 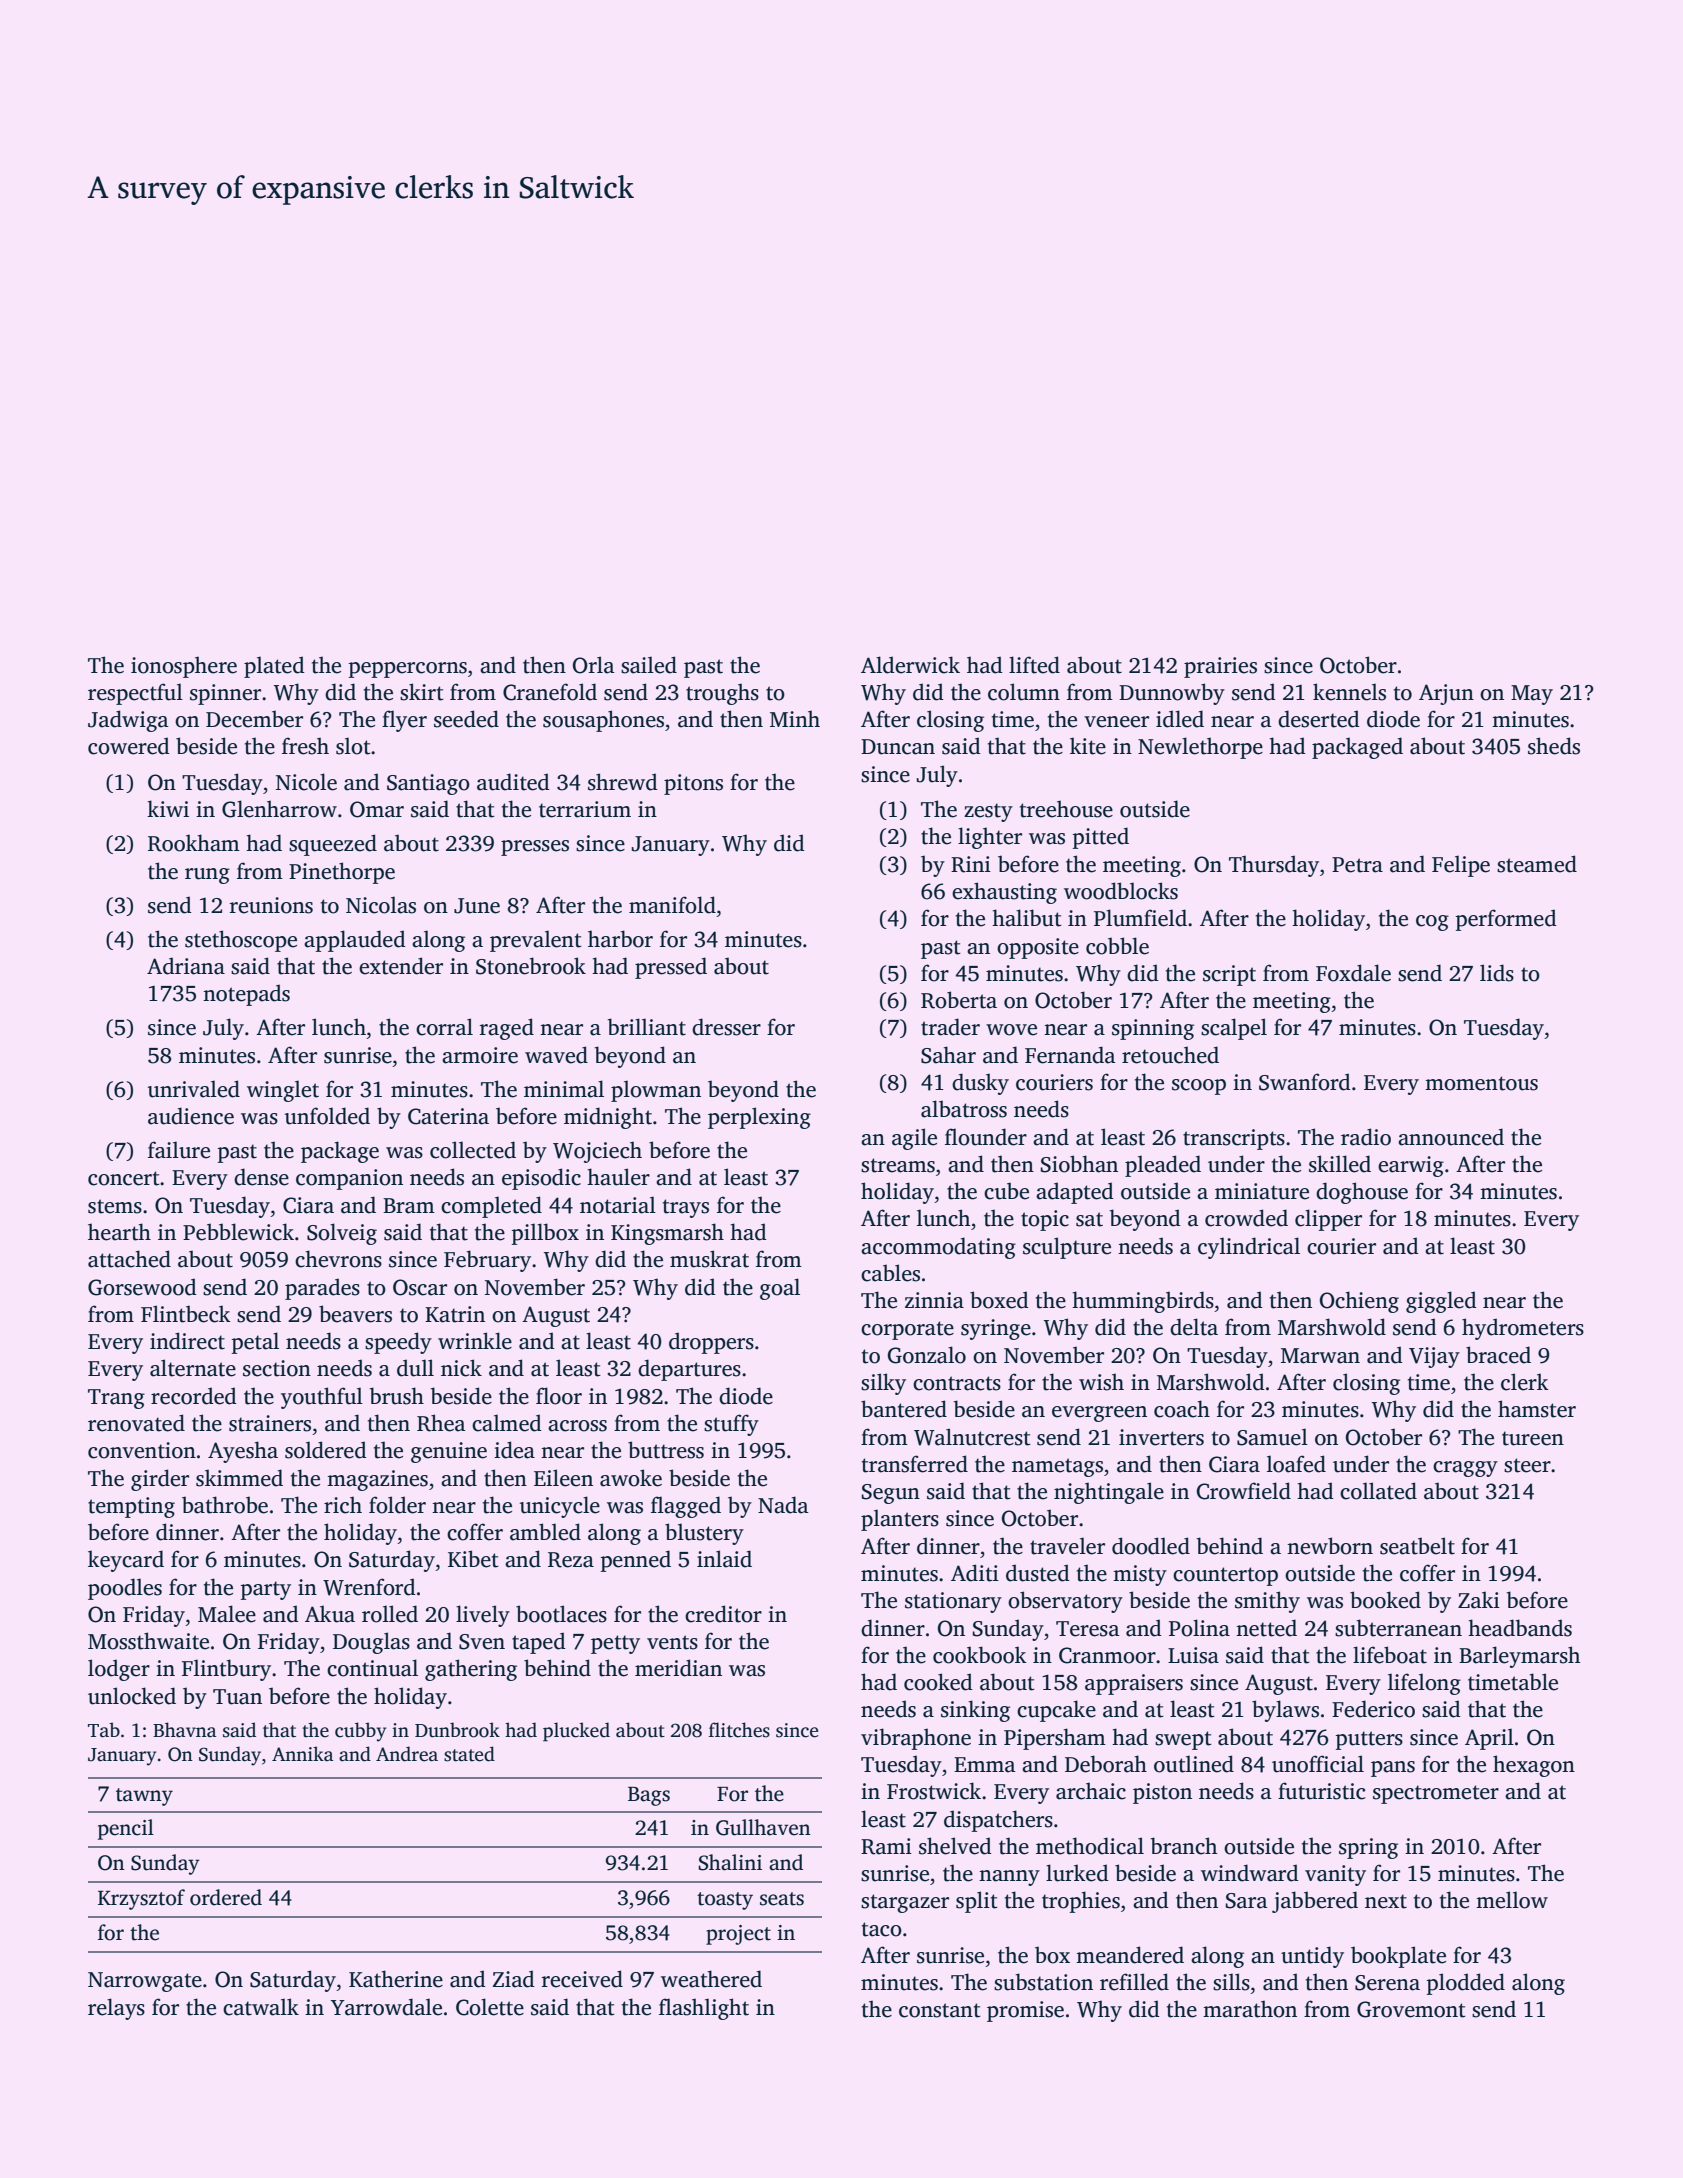 I want to click on unfolded, so click(x=327, y=1116).
